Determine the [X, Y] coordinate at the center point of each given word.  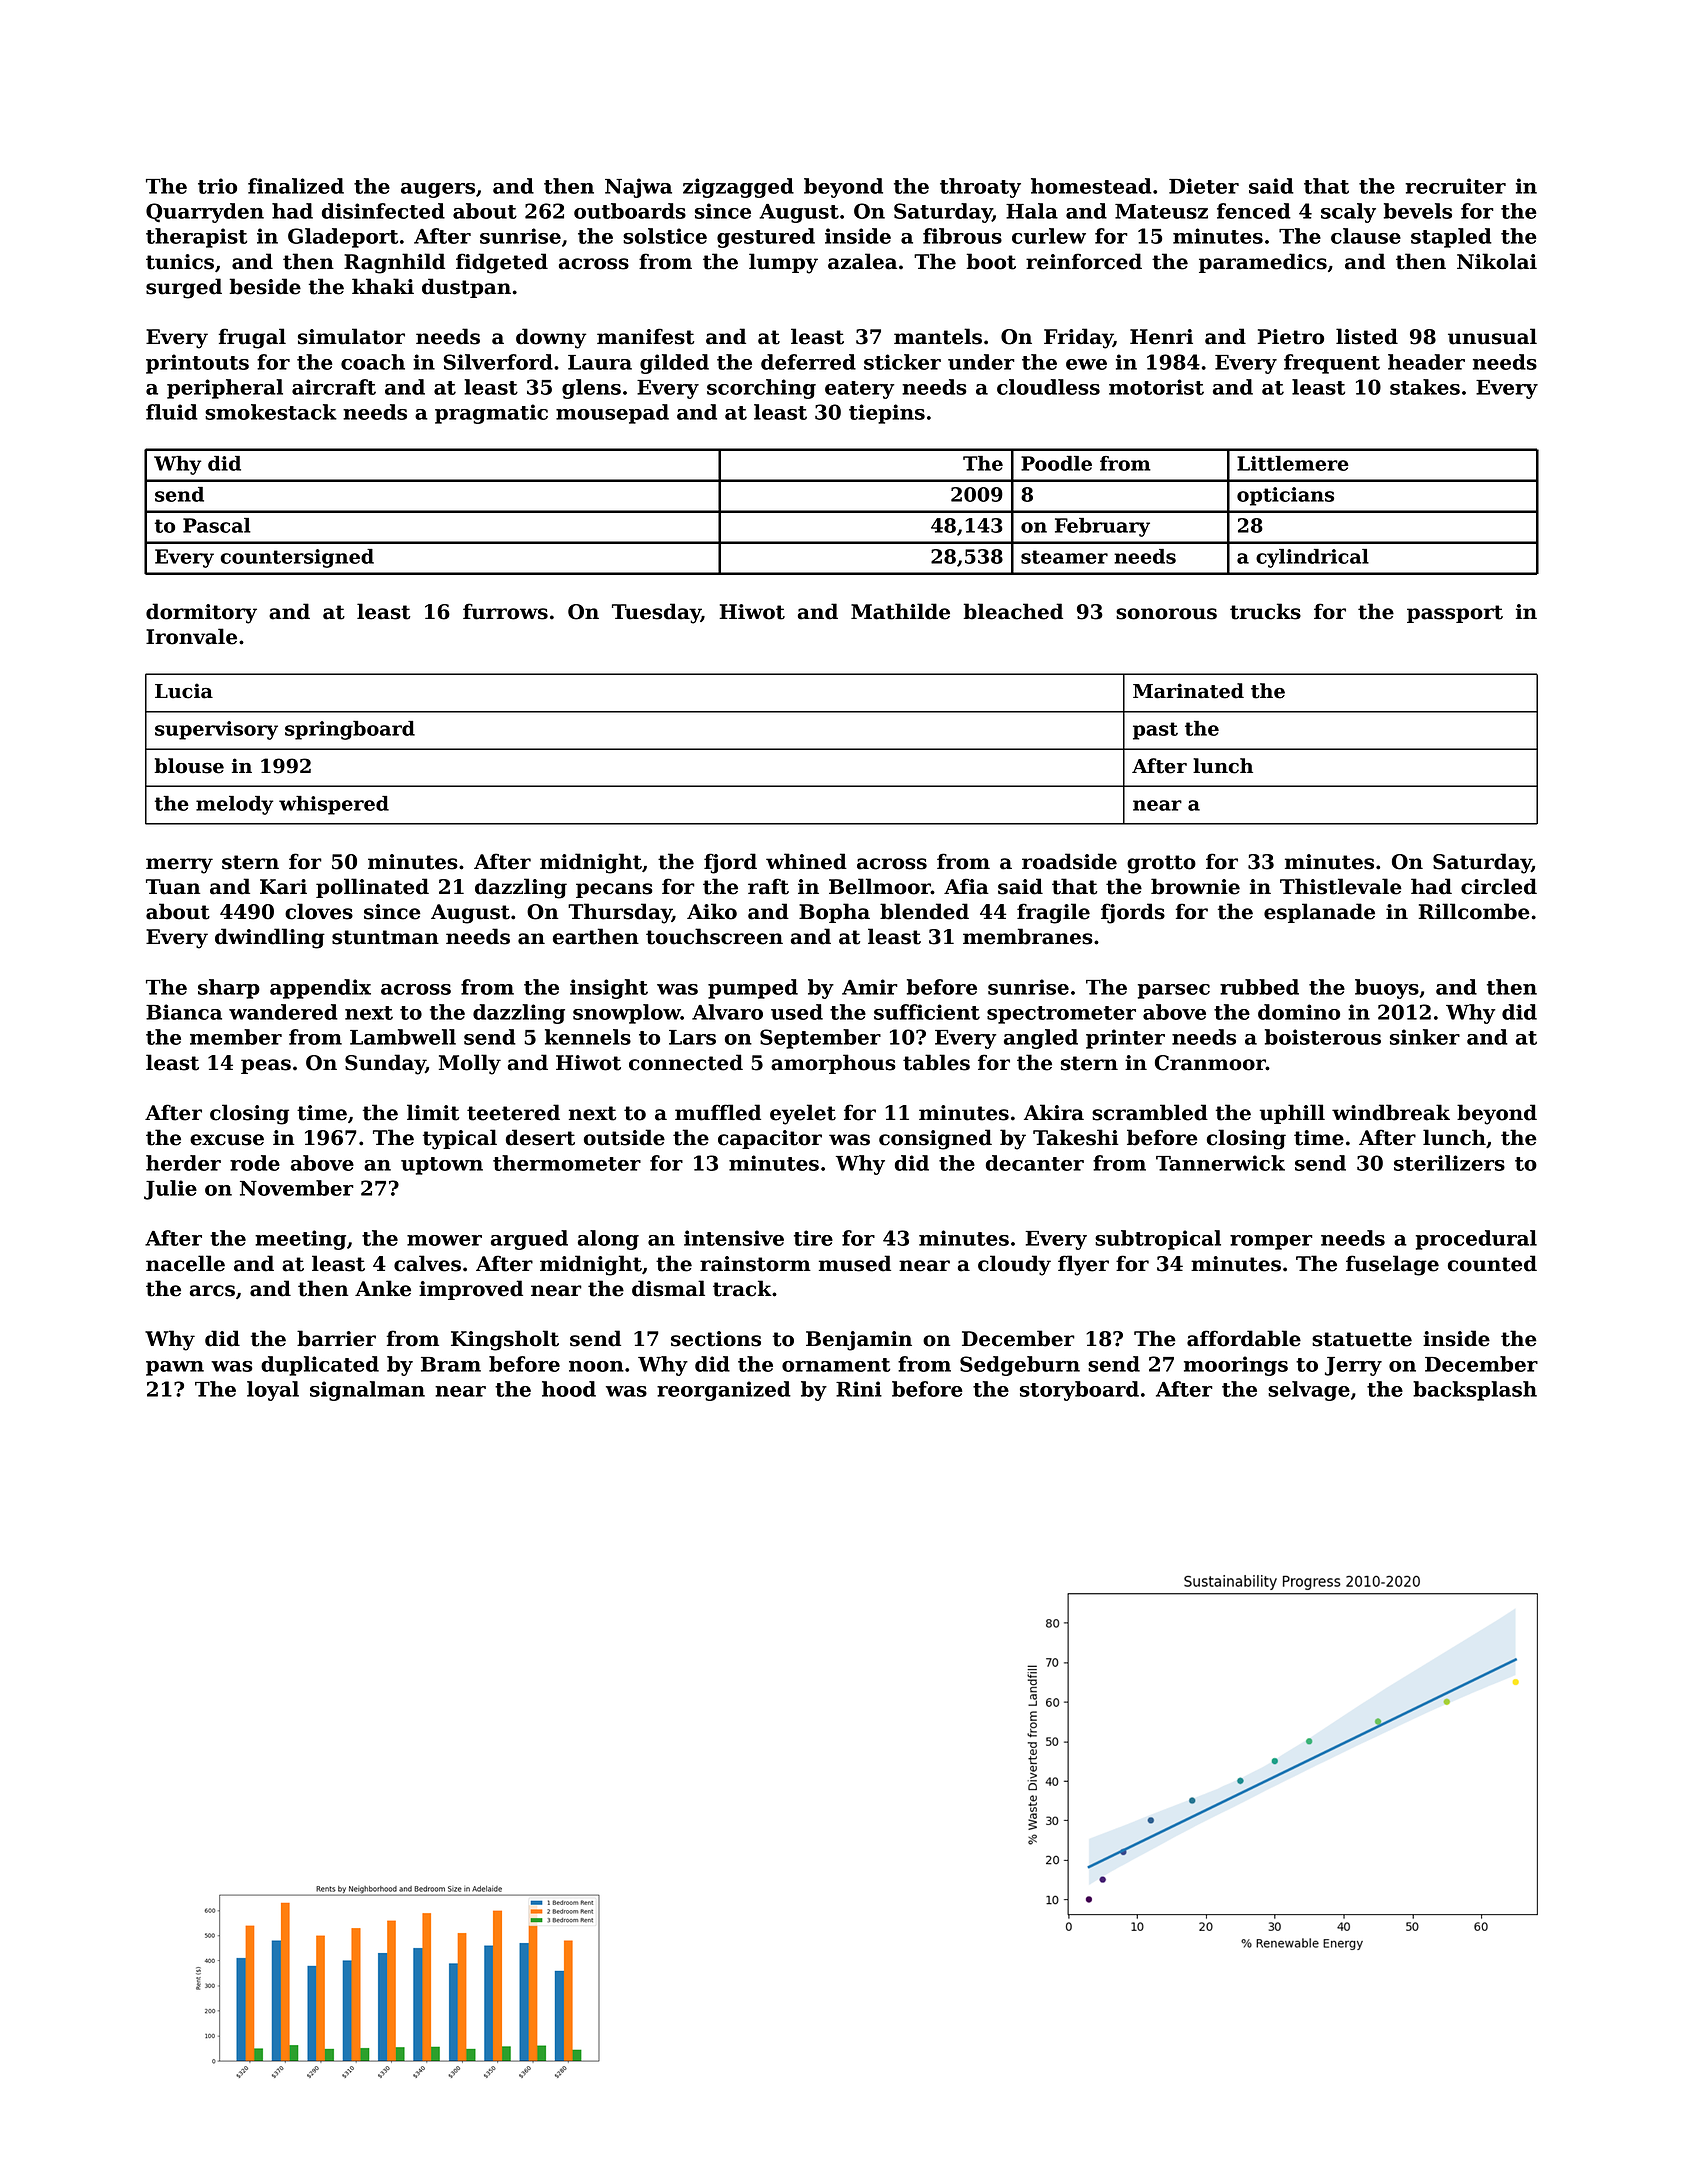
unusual [1492, 336]
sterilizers [1449, 1163]
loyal [273, 1391]
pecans [614, 890]
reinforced [1084, 261]
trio [217, 186]
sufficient [927, 1012]
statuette [1362, 1339]
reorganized [724, 1391]
